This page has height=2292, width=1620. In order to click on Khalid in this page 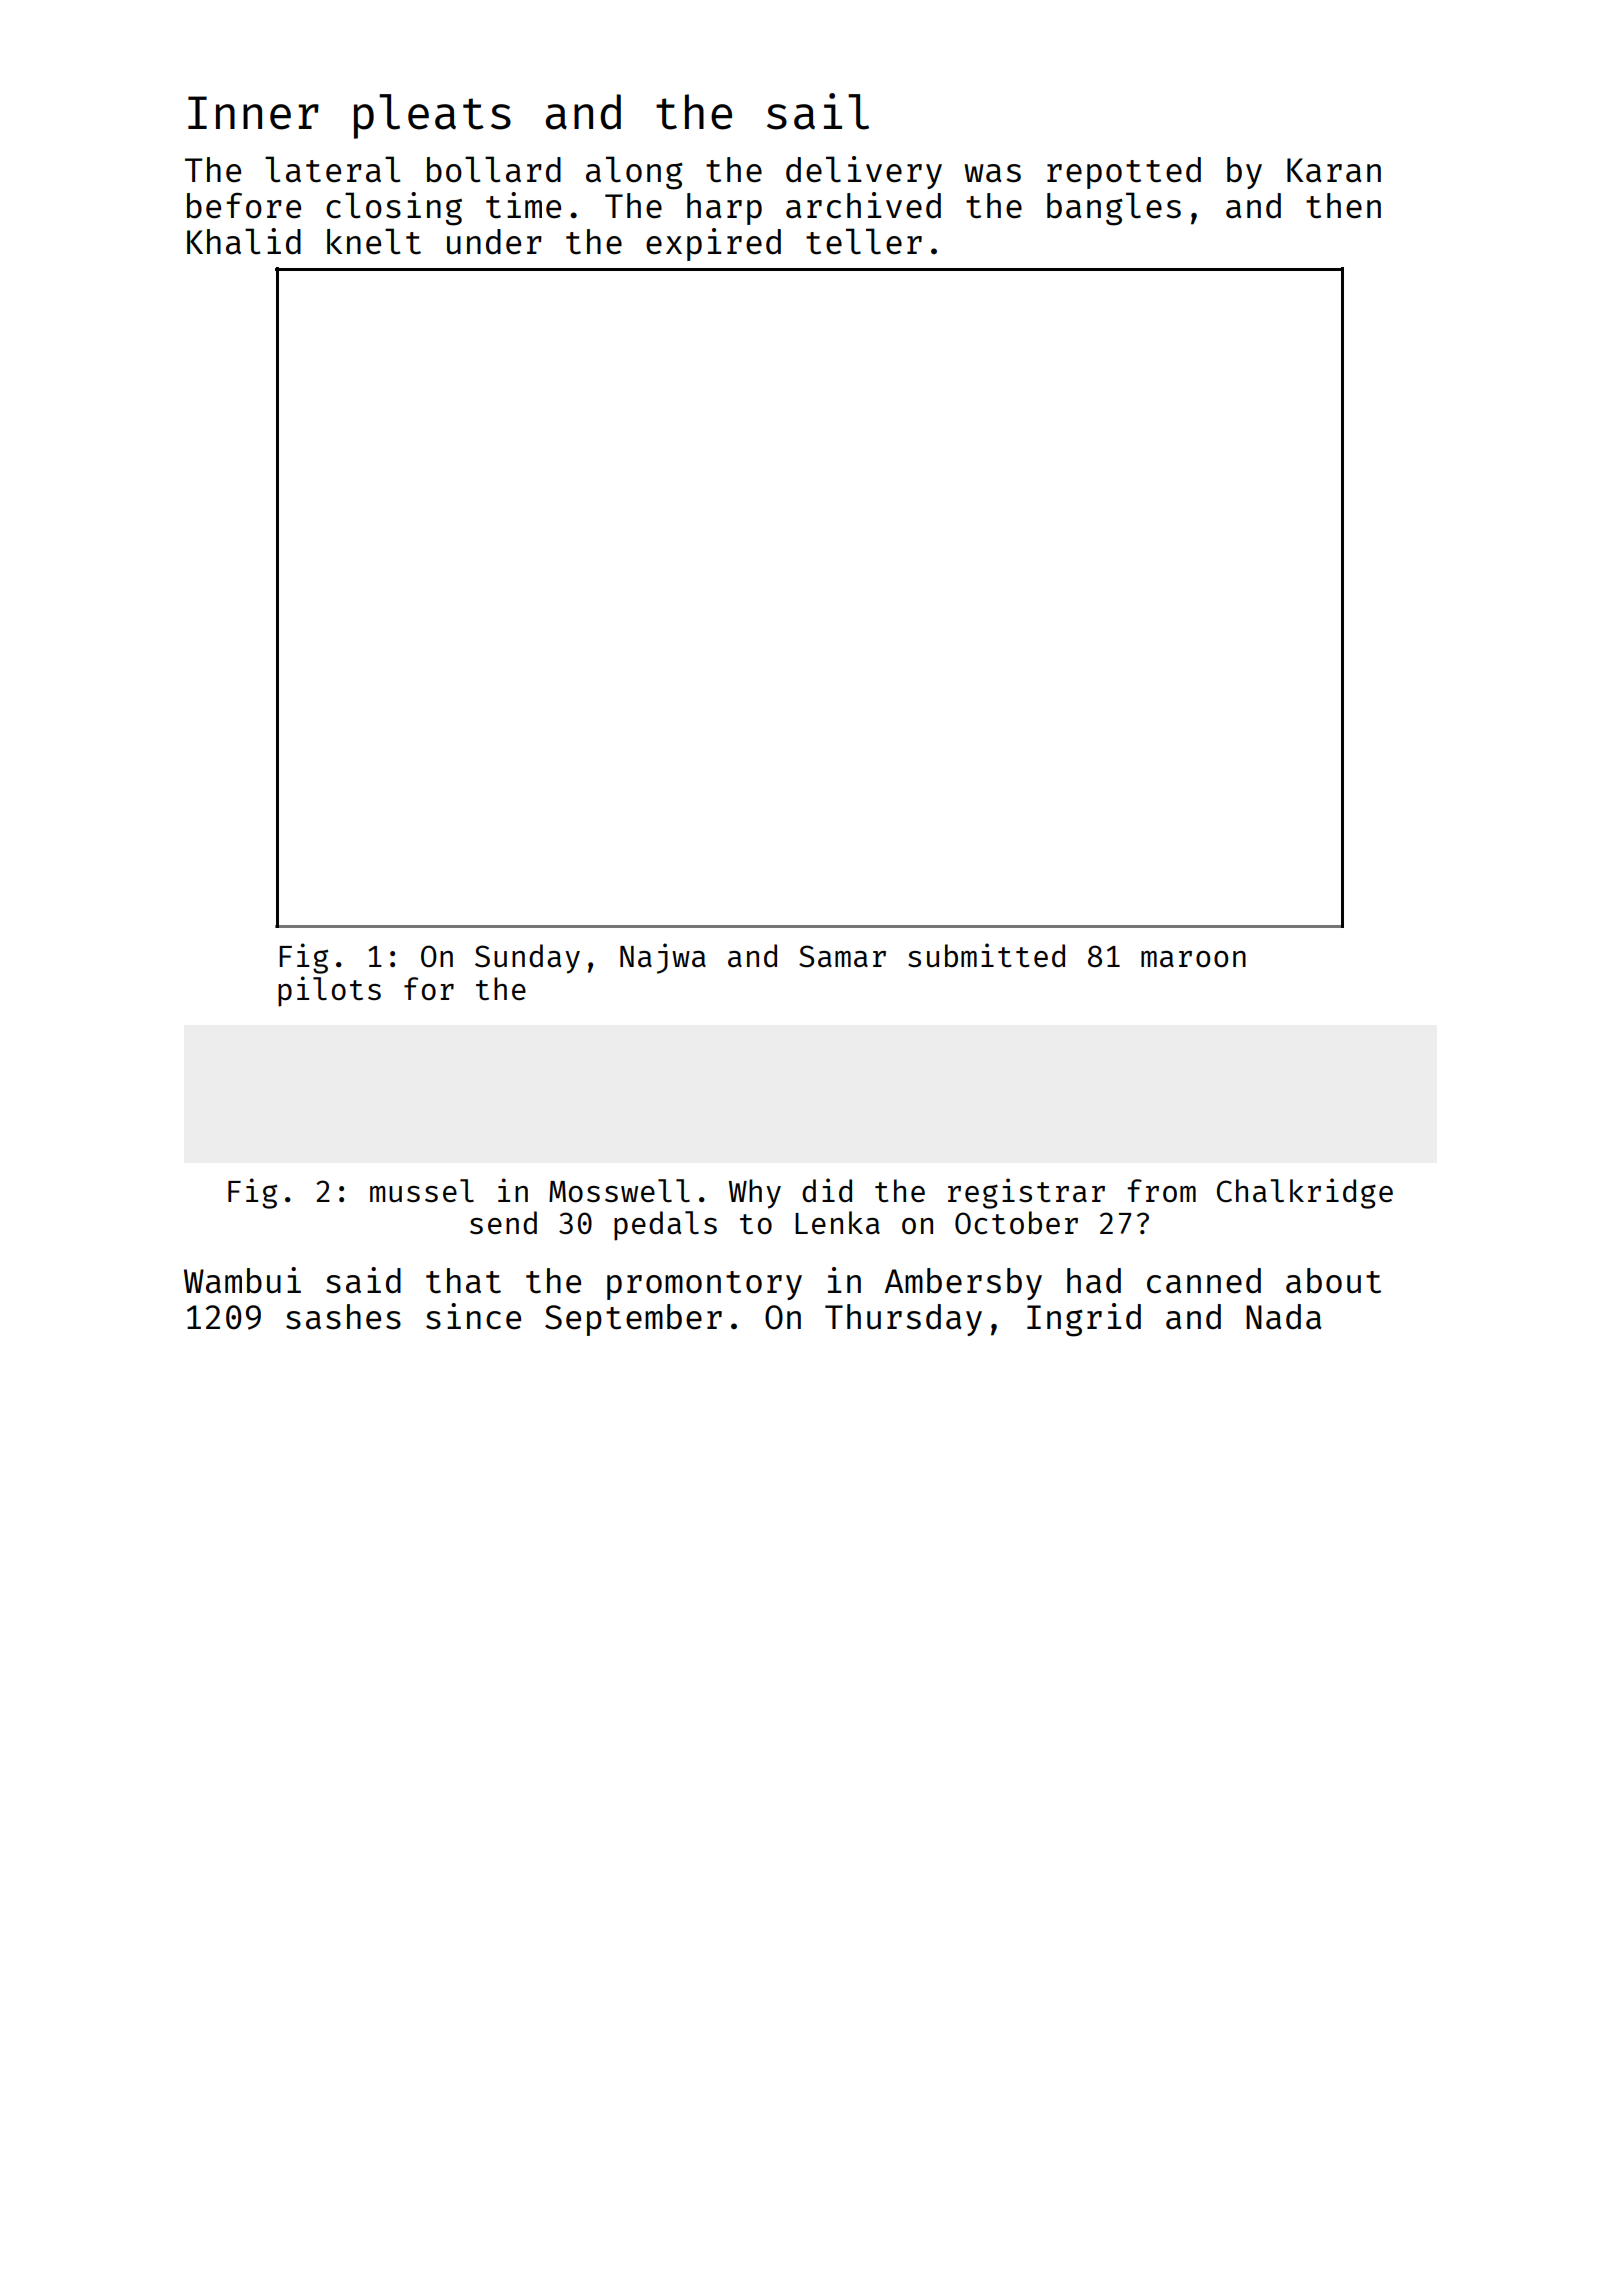, I will do `click(244, 241)`.
